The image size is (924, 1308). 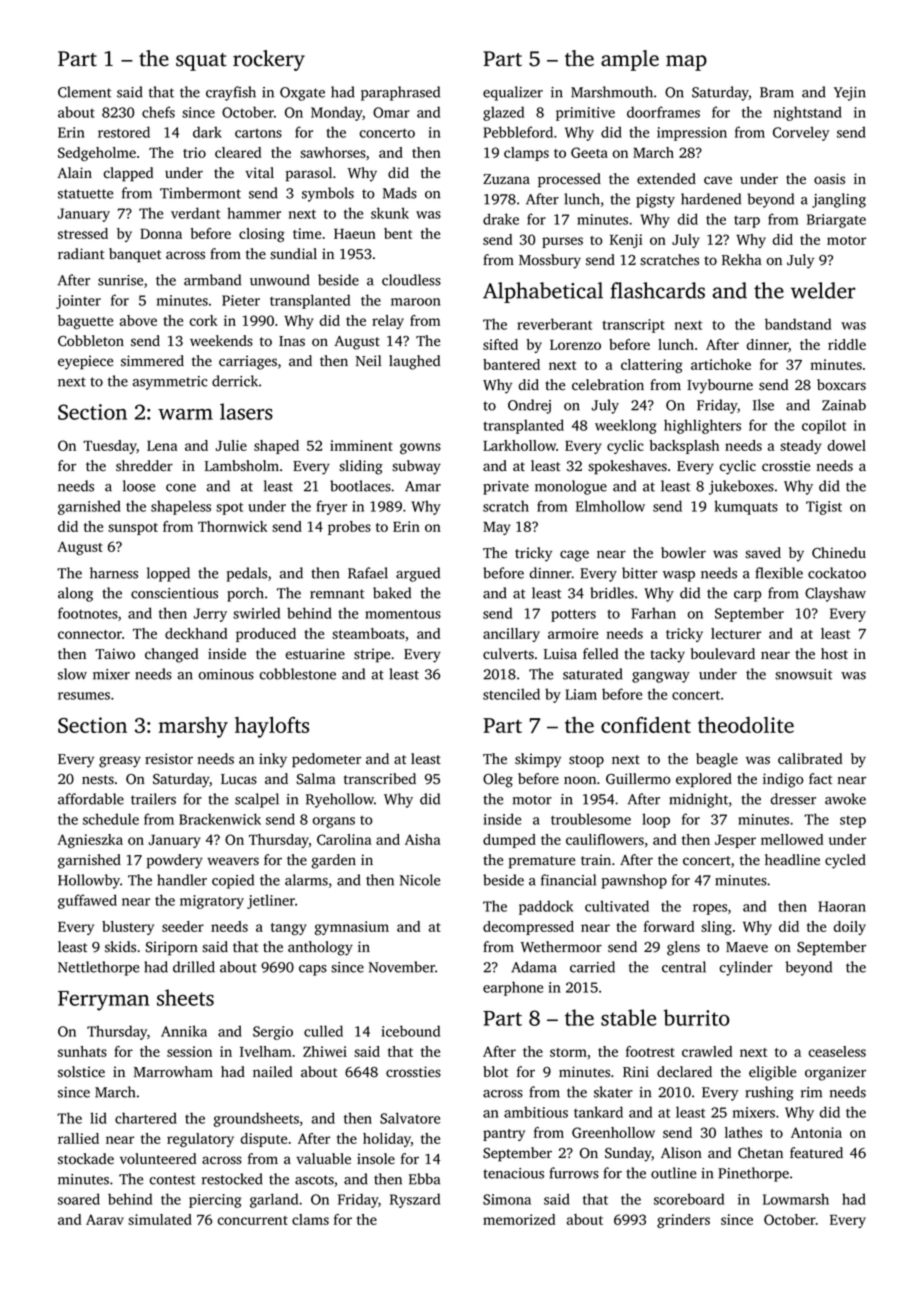 What do you see at coordinates (796, 1199) in the page?
I see `Lowmarsh` at bounding box center [796, 1199].
